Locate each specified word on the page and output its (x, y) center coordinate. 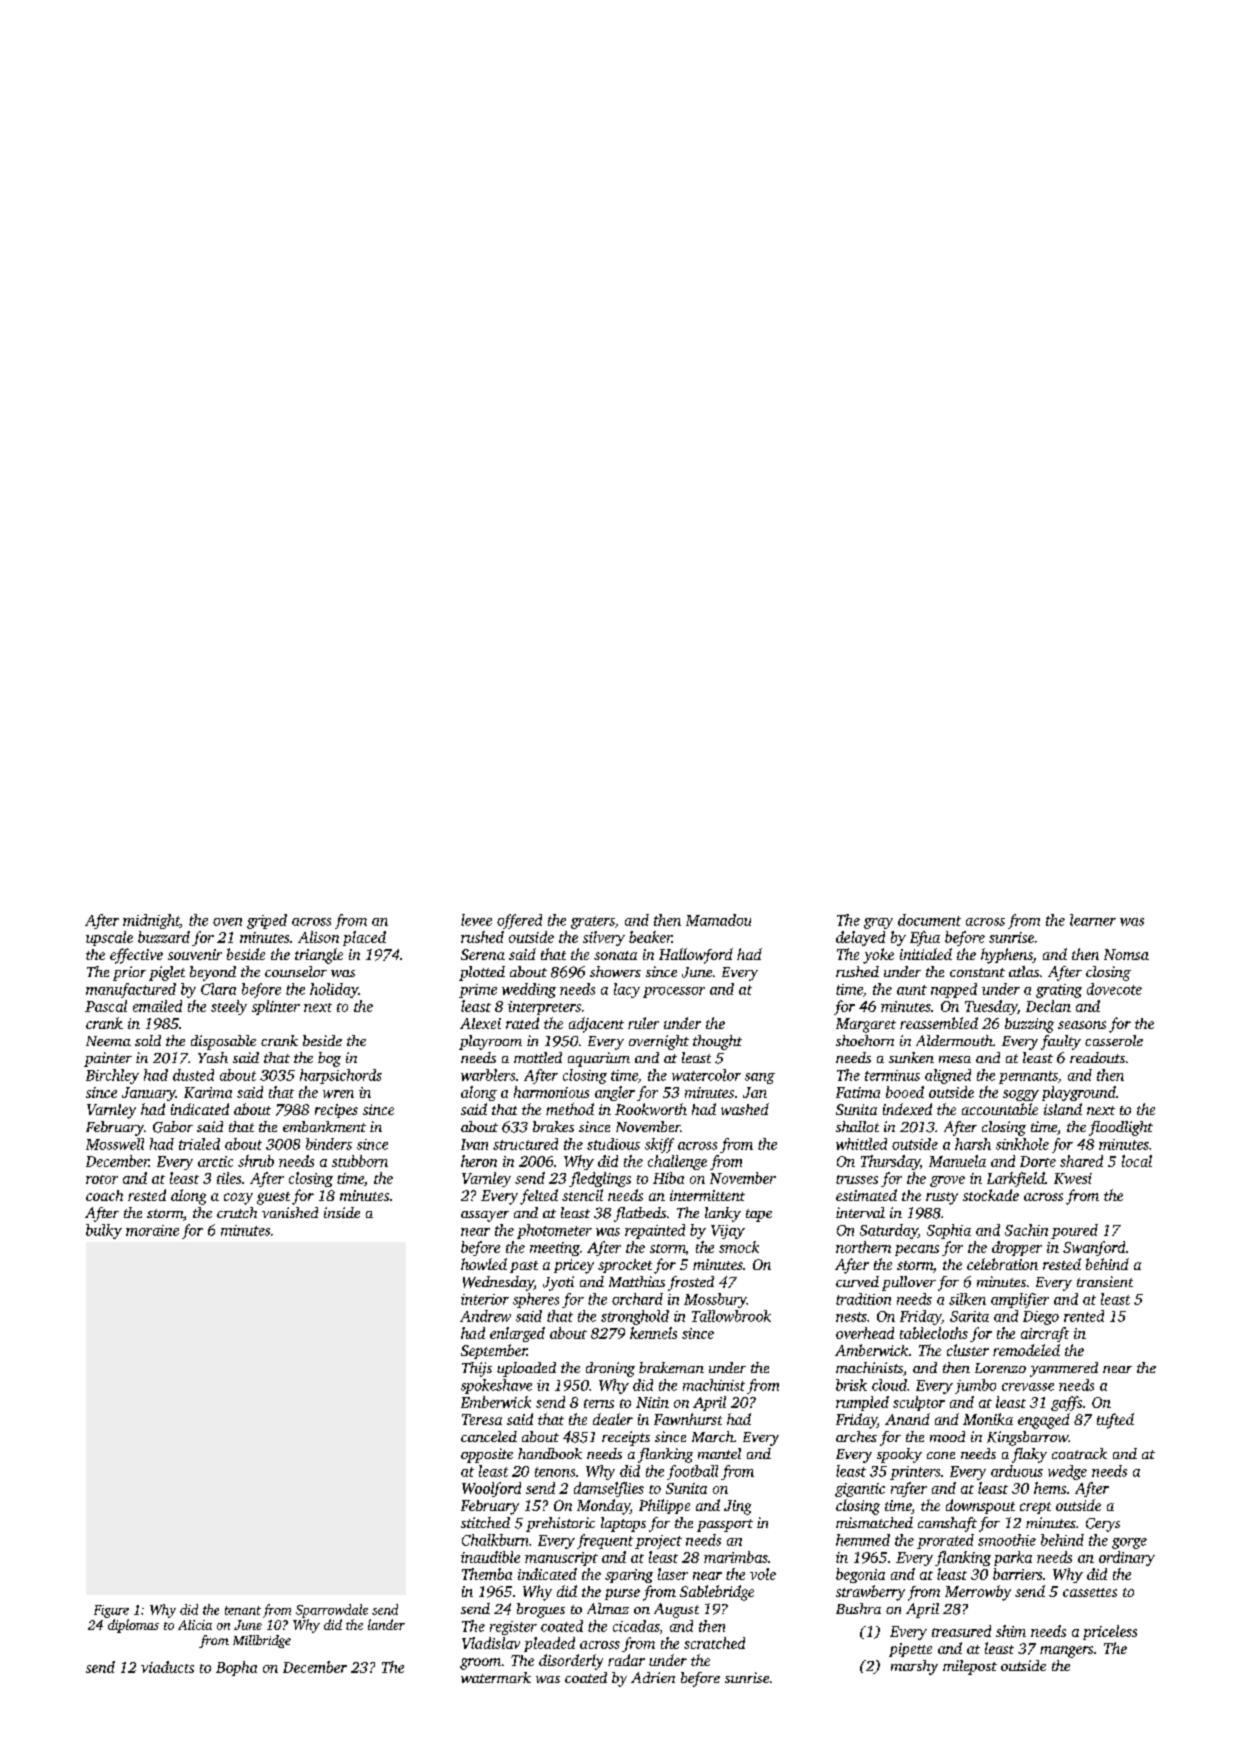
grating (1059, 991)
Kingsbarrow (1027, 1438)
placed (364, 938)
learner (1093, 920)
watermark (496, 1677)
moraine (152, 1230)
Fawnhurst (688, 1419)
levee (476, 920)
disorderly (571, 1662)
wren (338, 1094)
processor (674, 992)
